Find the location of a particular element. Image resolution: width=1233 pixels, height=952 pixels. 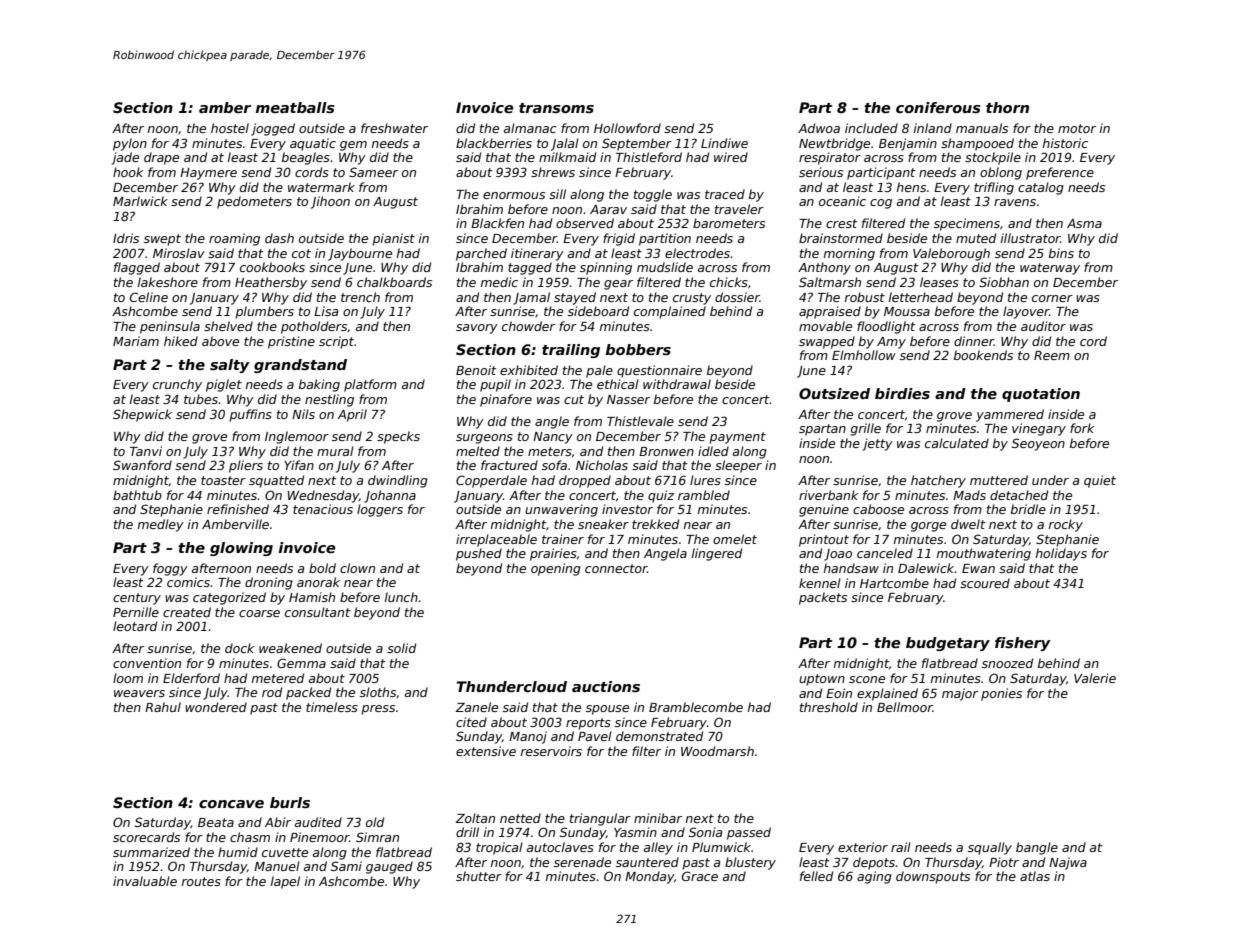

hens is located at coordinates (911, 187).
